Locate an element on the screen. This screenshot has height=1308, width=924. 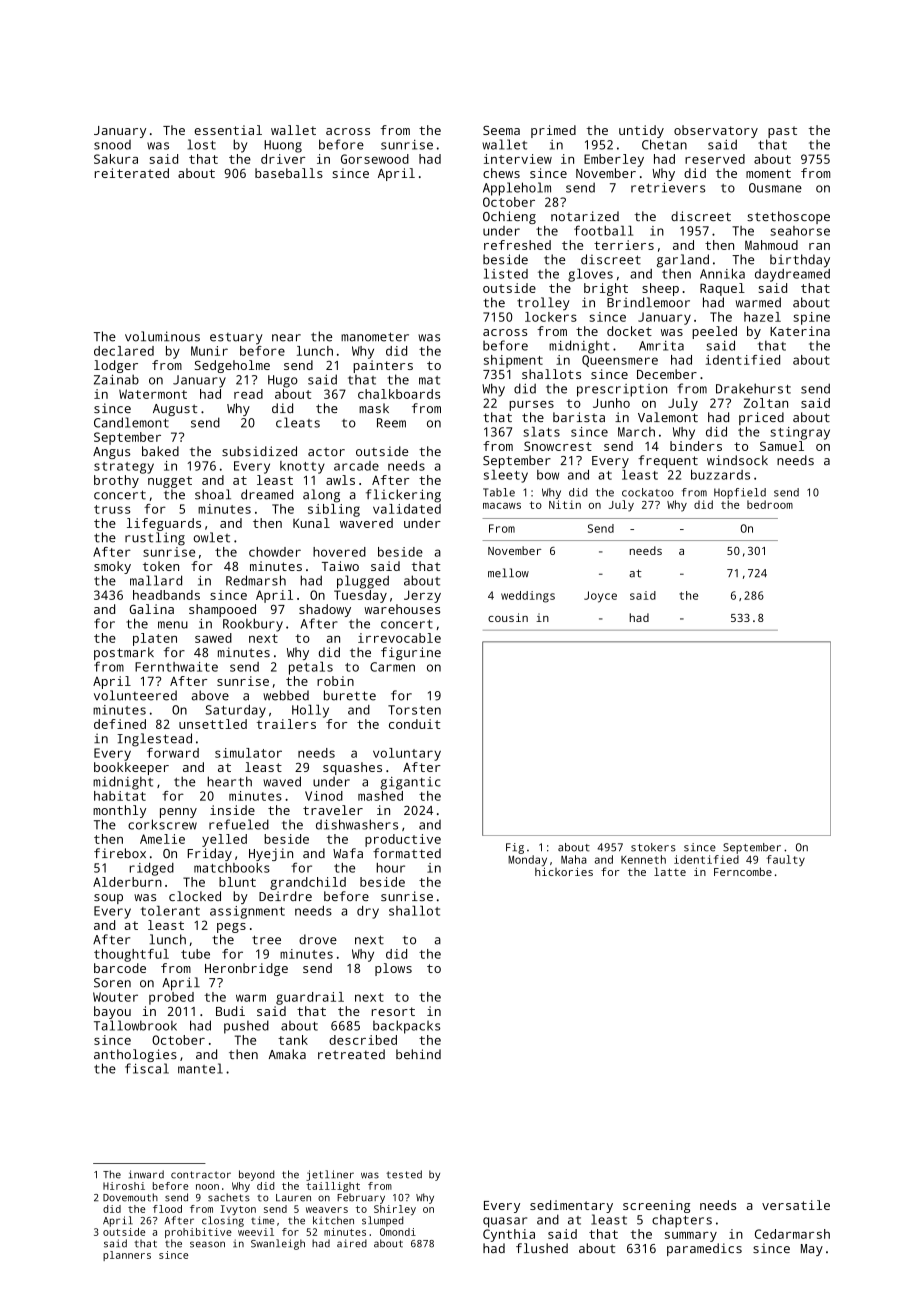
versatile is located at coordinates (796, 1205).
